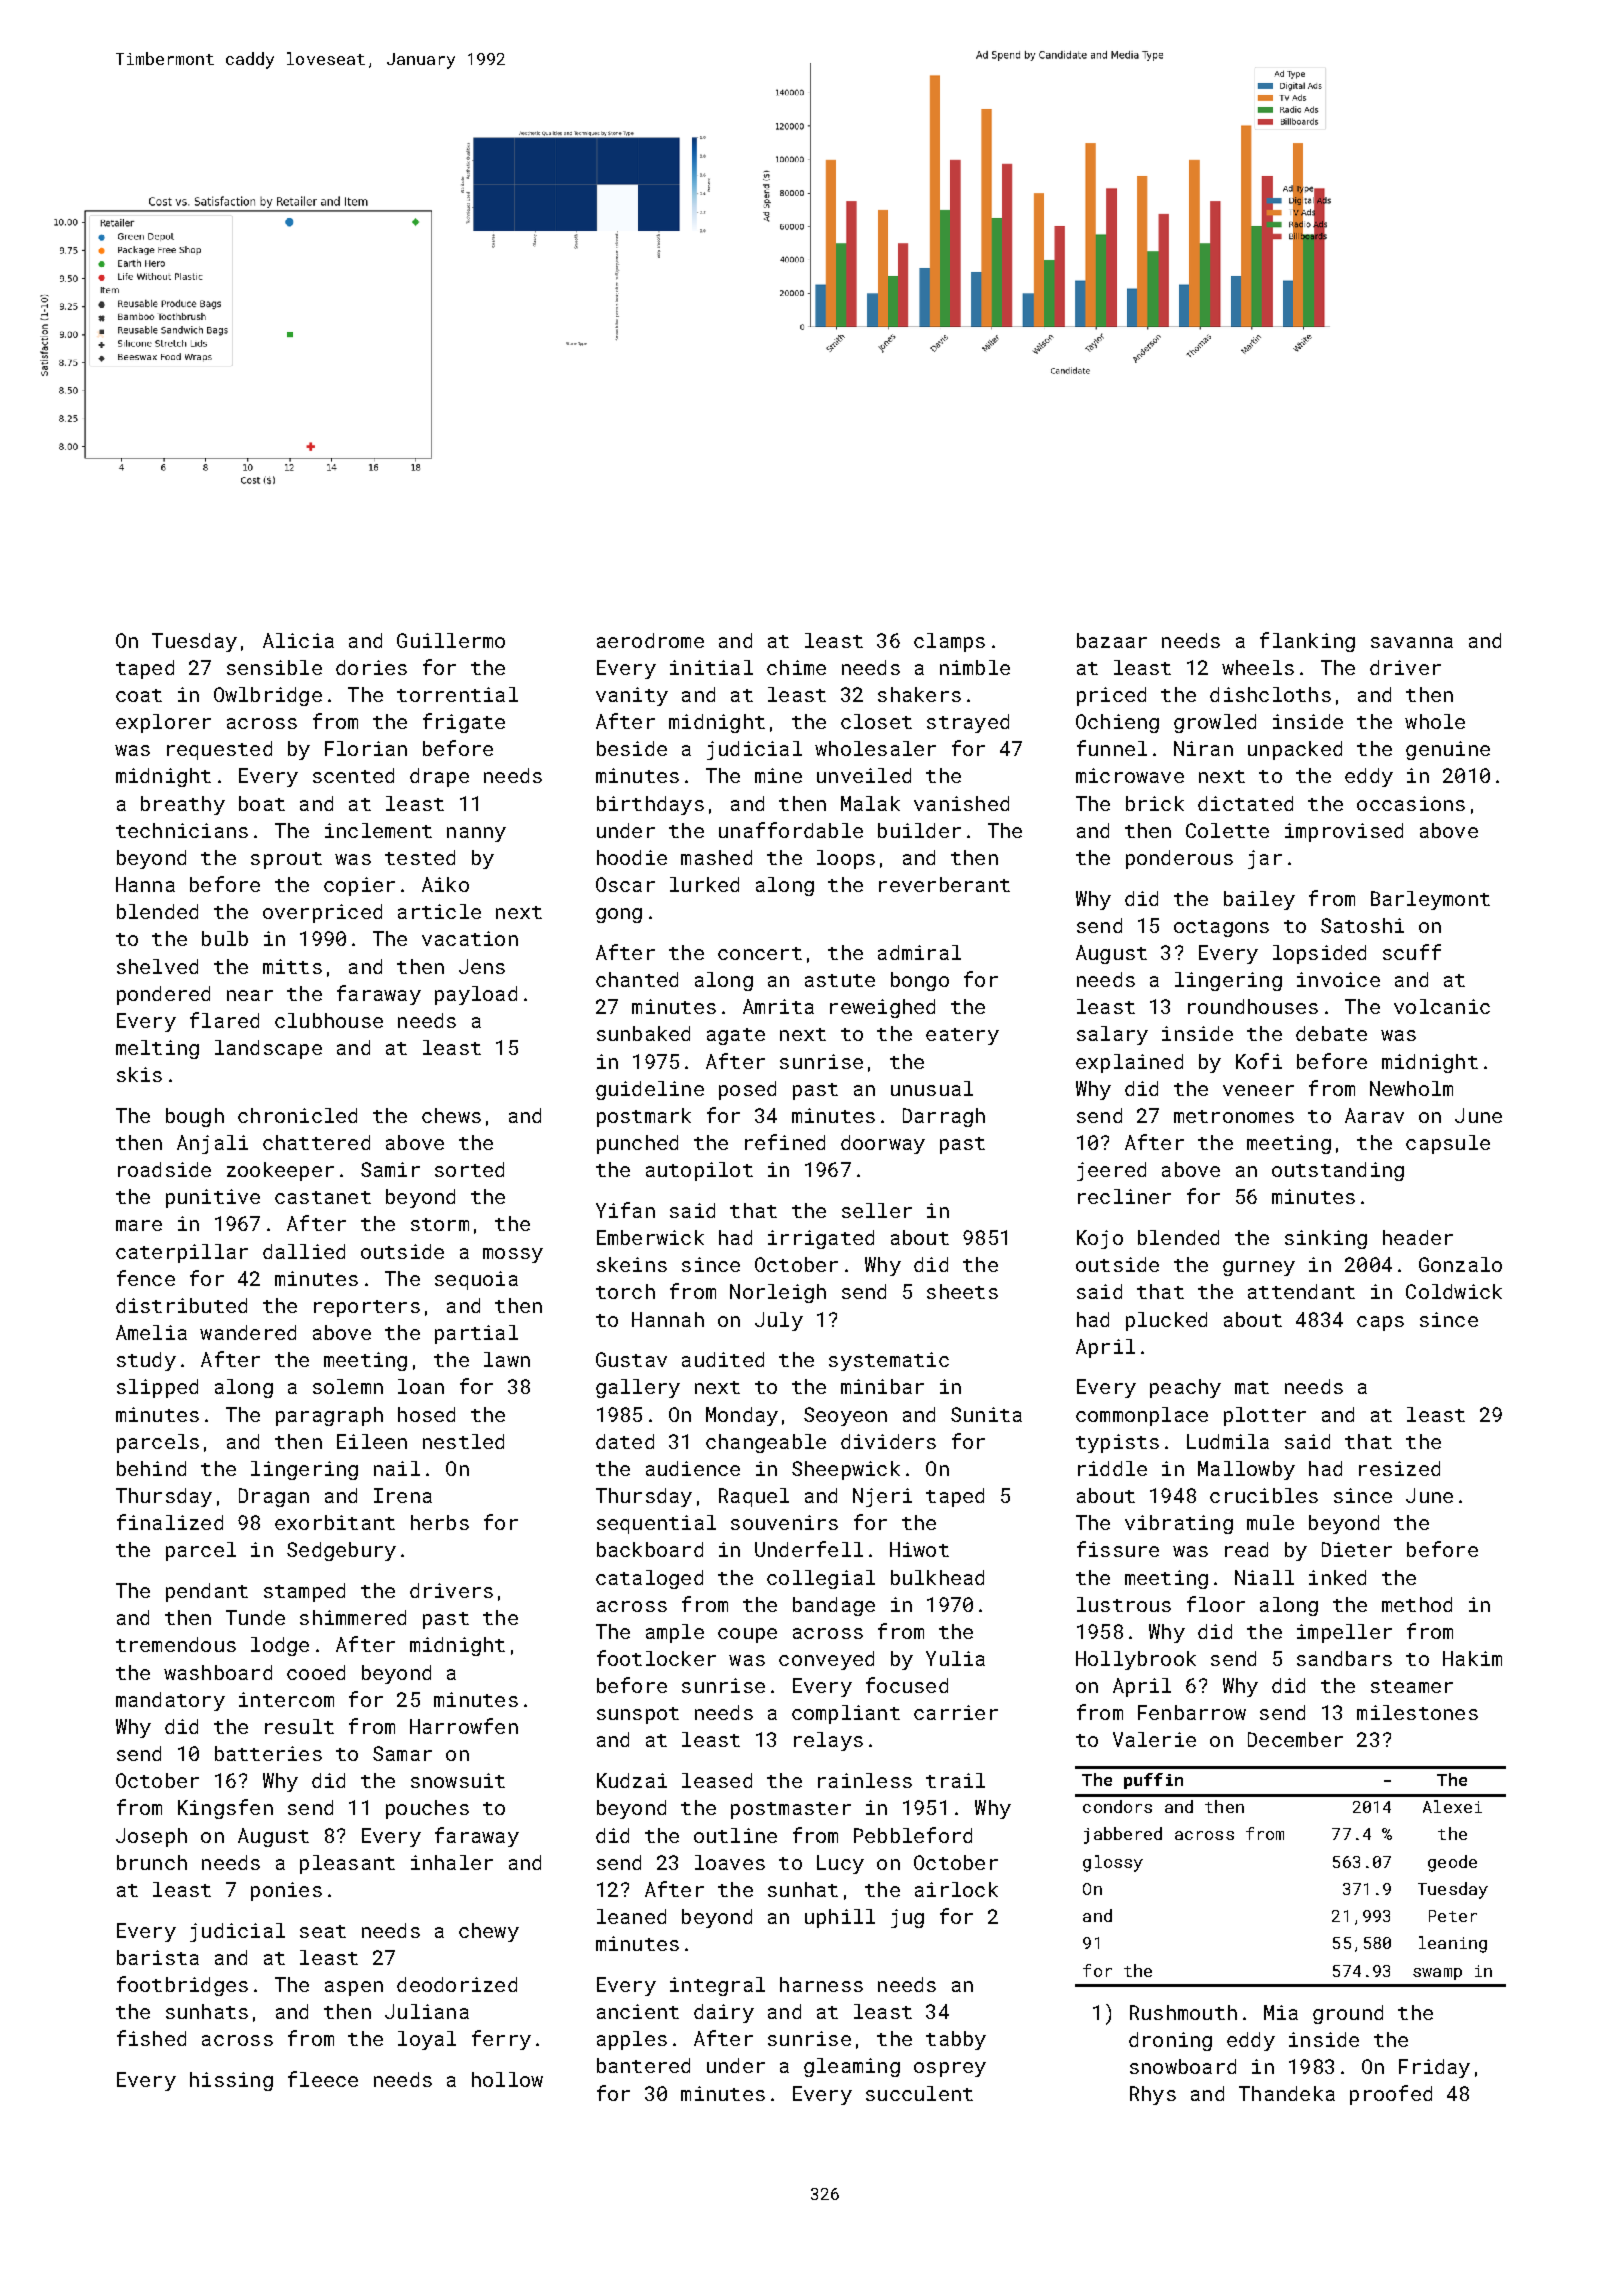 Image resolution: width=1620 pixels, height=2292 pixels. I want to click on nimble, so click(975, 667).
